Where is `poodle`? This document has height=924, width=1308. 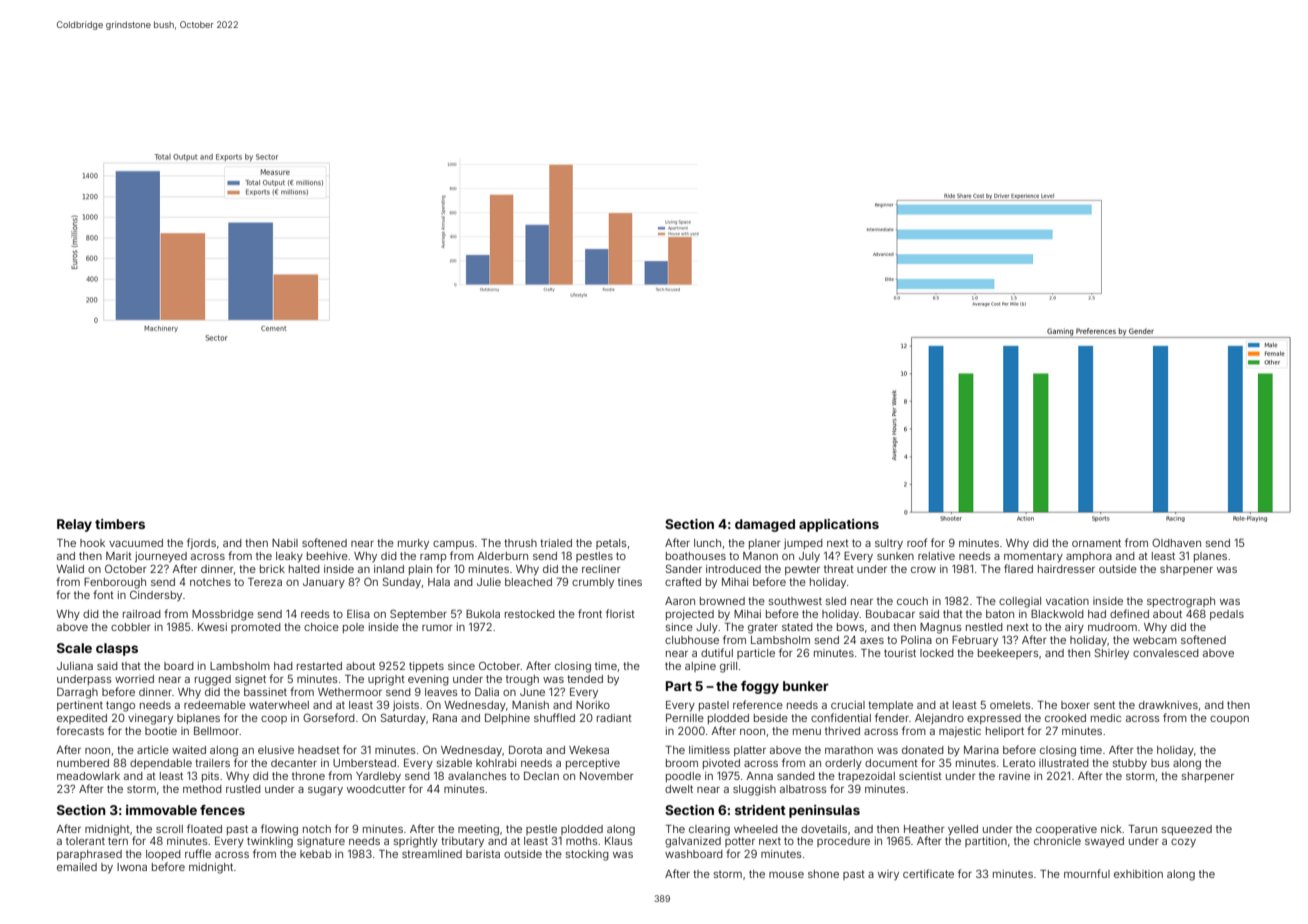 poodle is located at coordinates (683, 777).
